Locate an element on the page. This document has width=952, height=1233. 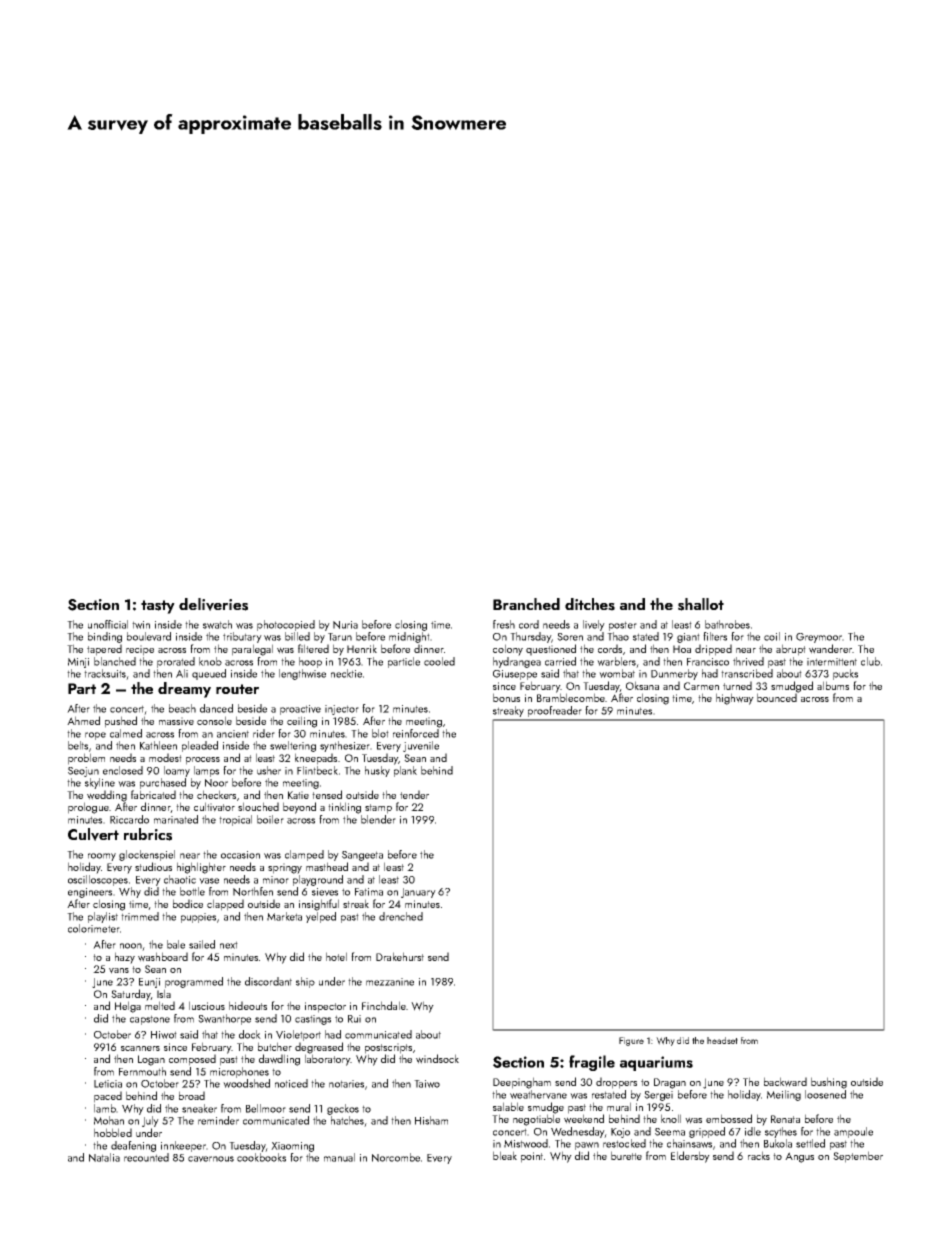
castings is located at coordinates (313, 1020).
